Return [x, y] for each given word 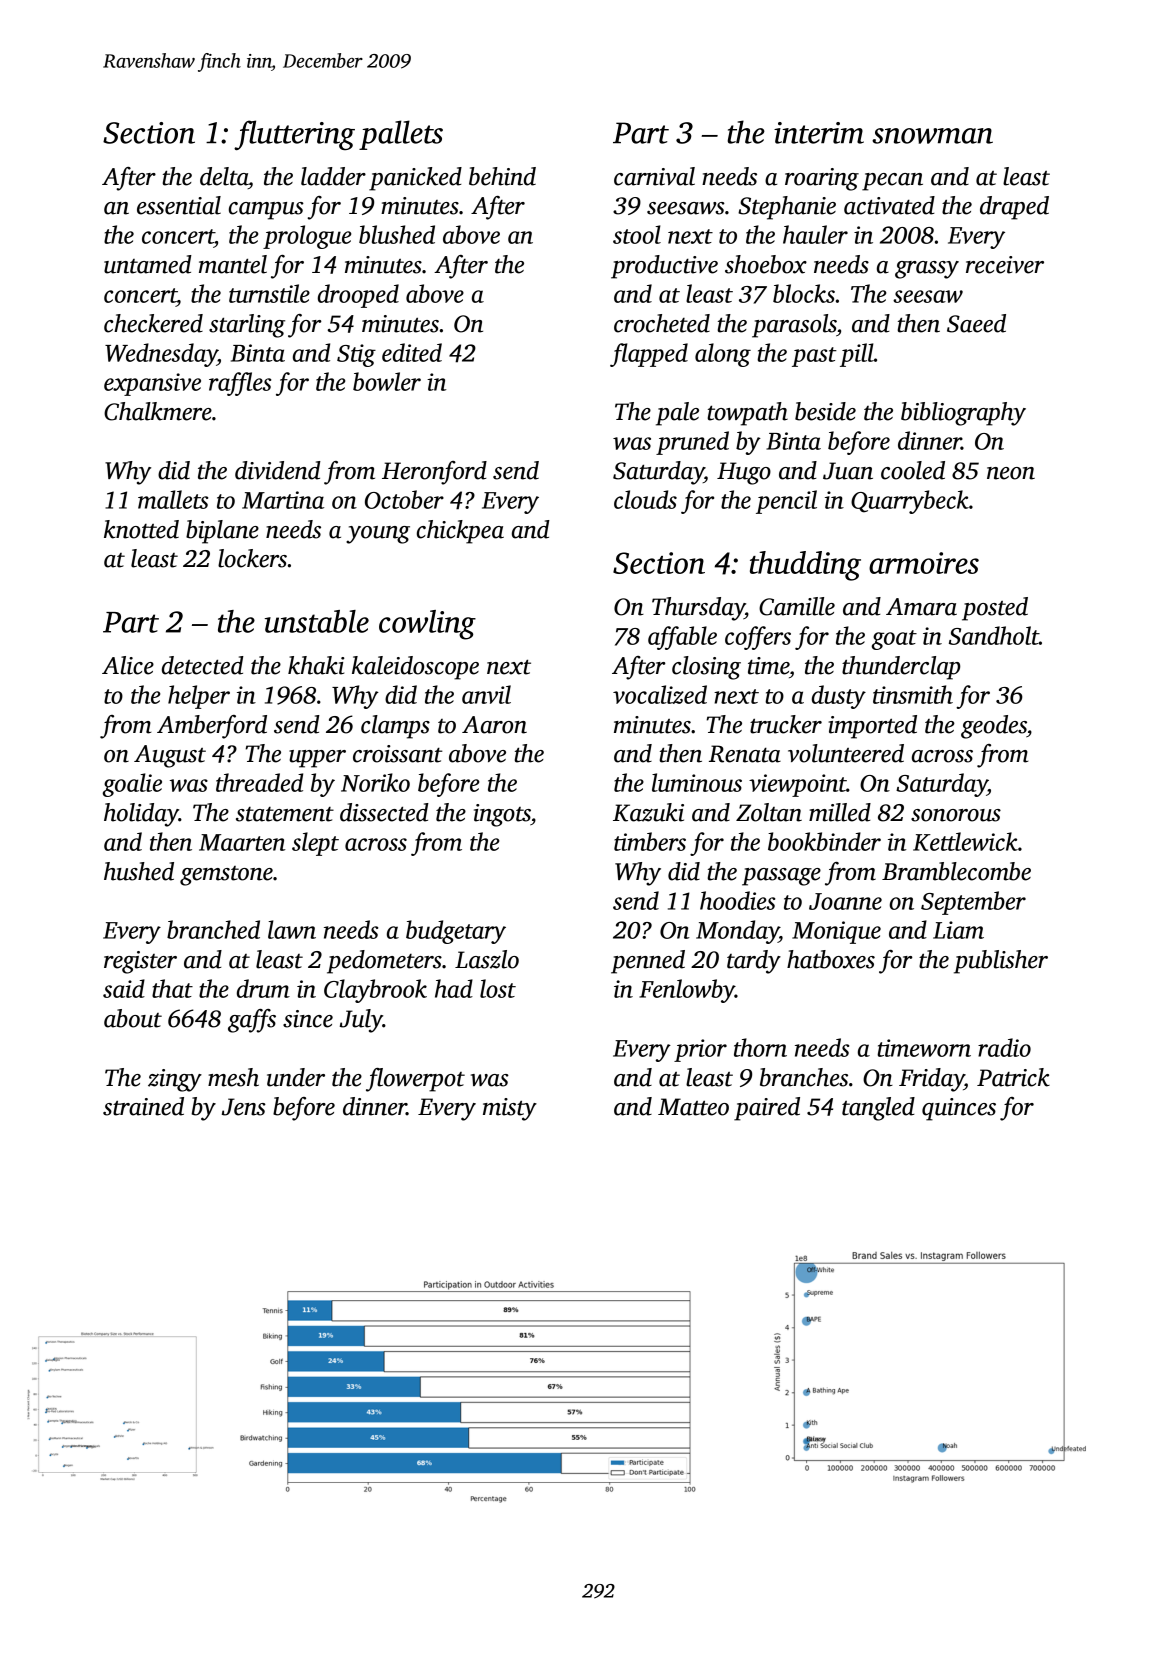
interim [819, 133]
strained [143, 1106]
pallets [401, 135]
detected [203, 665]
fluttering [294, 135]
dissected [384, 812]
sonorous [956, 815]
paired [767, 1109]
